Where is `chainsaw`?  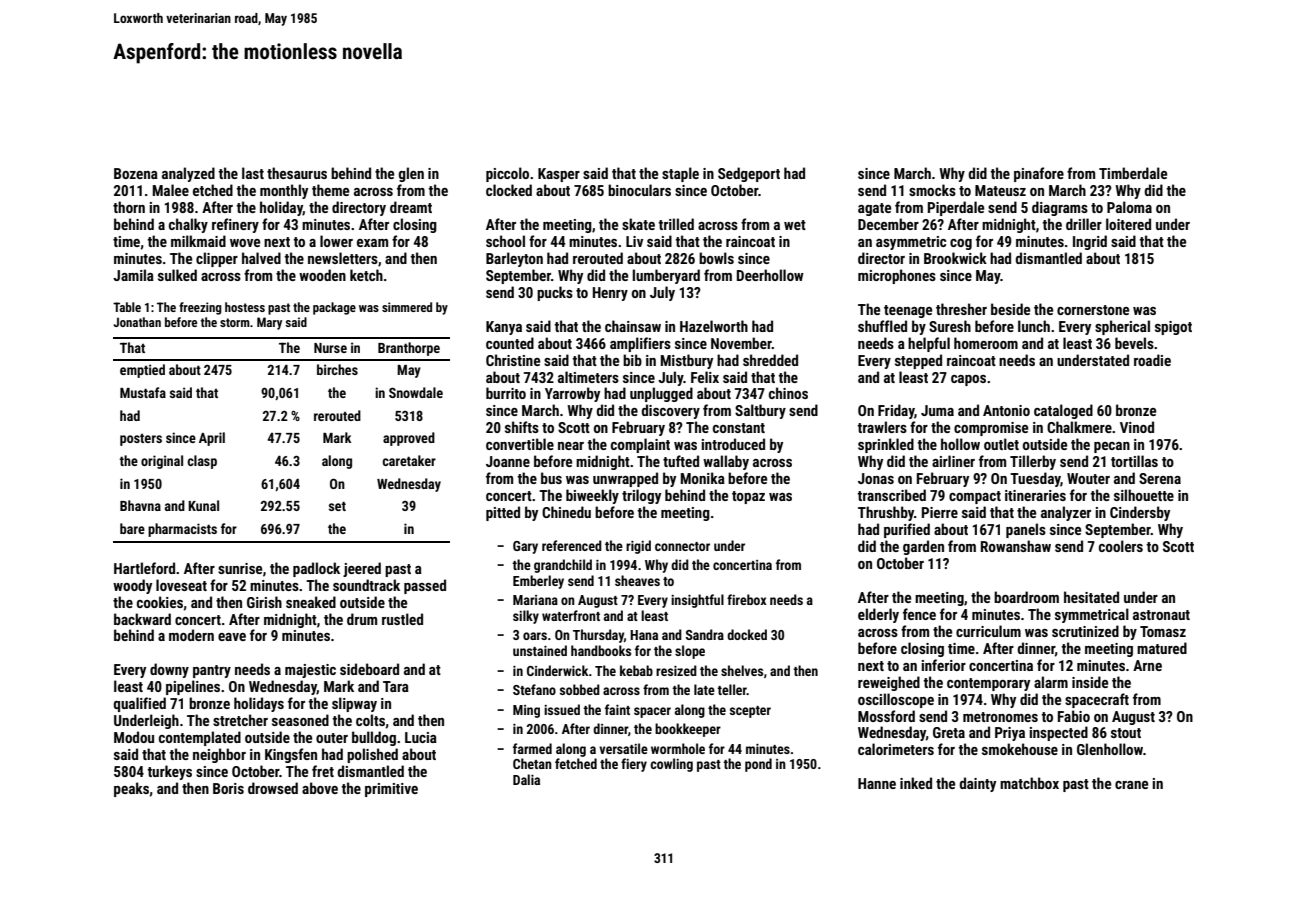
chainsaw is located at coordinates (633, 326).
